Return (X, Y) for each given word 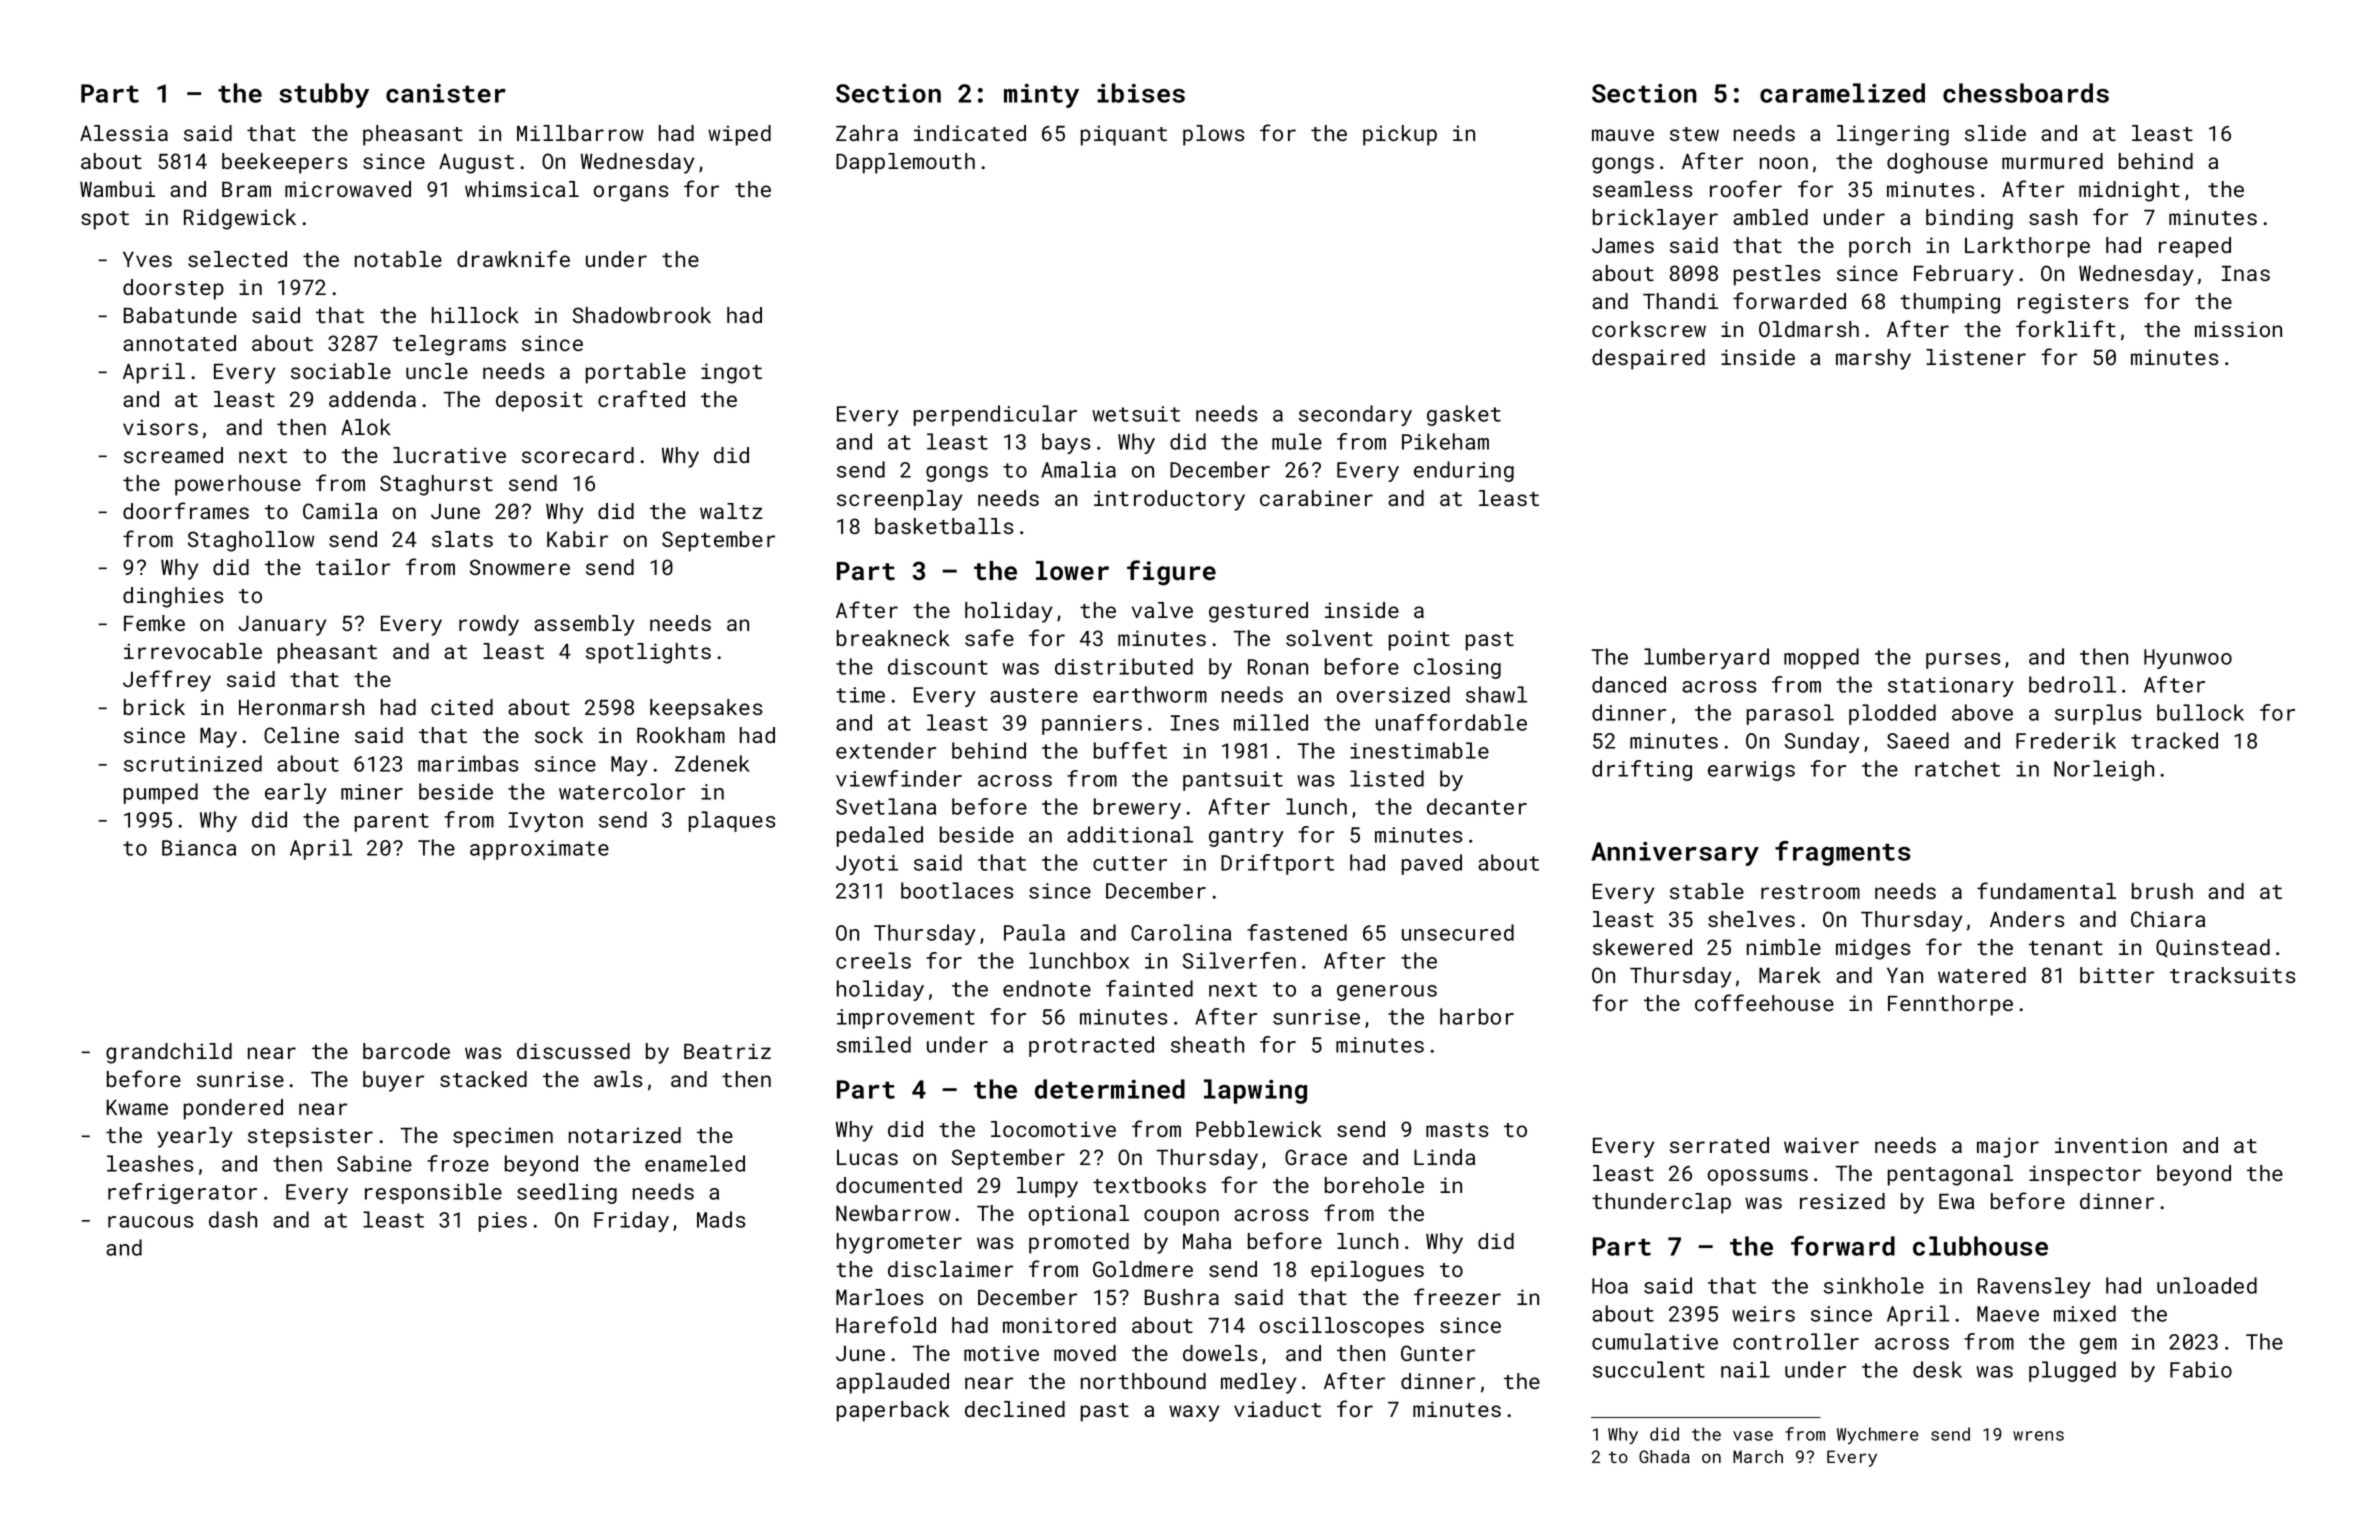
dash (233, 1219)
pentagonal (1950, 1175)
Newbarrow (893, 1213)
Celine (301, 735)
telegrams (449, 345)
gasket (1464, 415)
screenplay (900, 500)
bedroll (2072, 684)
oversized (1393, 694)
